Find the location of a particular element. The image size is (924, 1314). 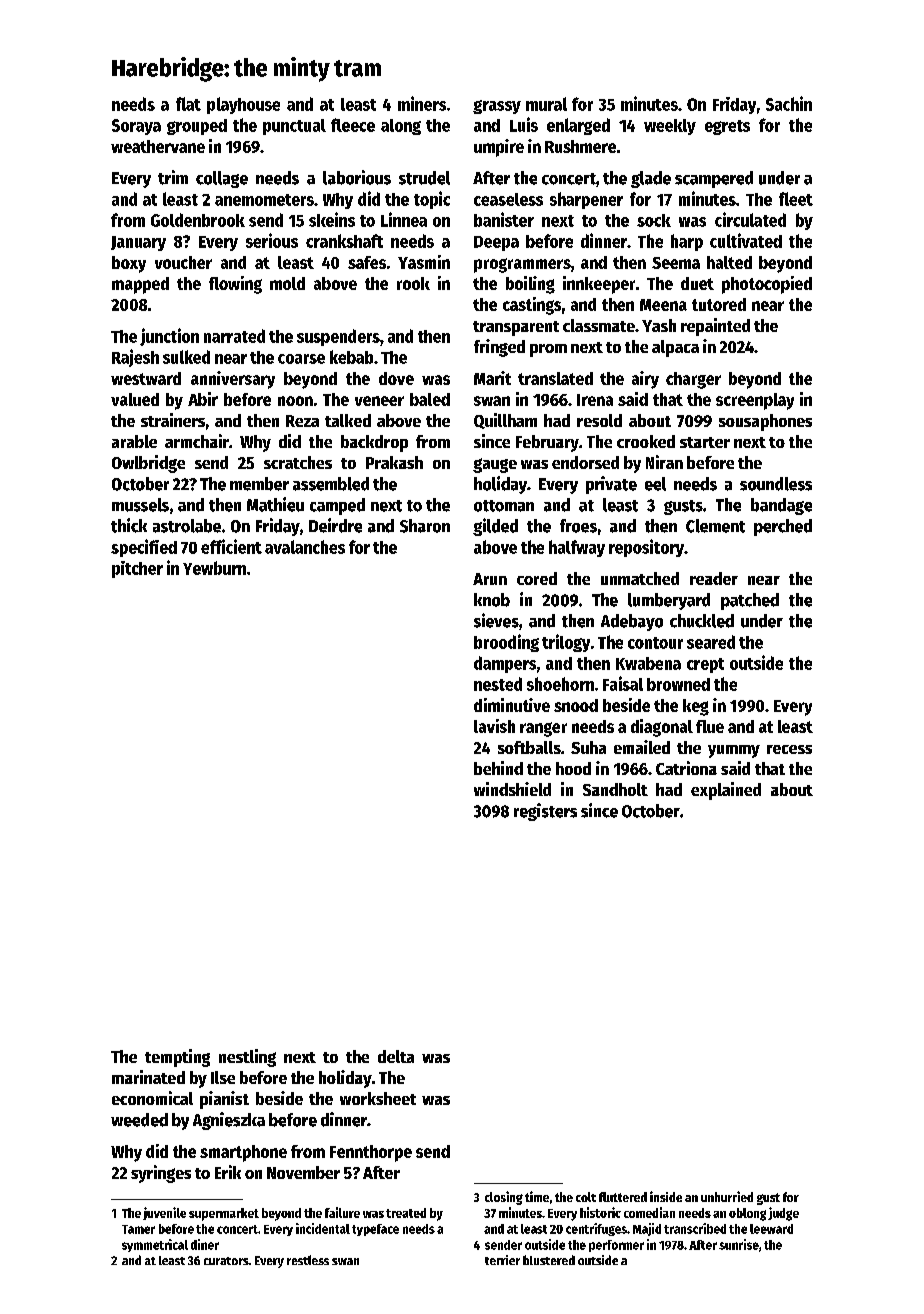

marinated is located at coordinates (148, 1077).
